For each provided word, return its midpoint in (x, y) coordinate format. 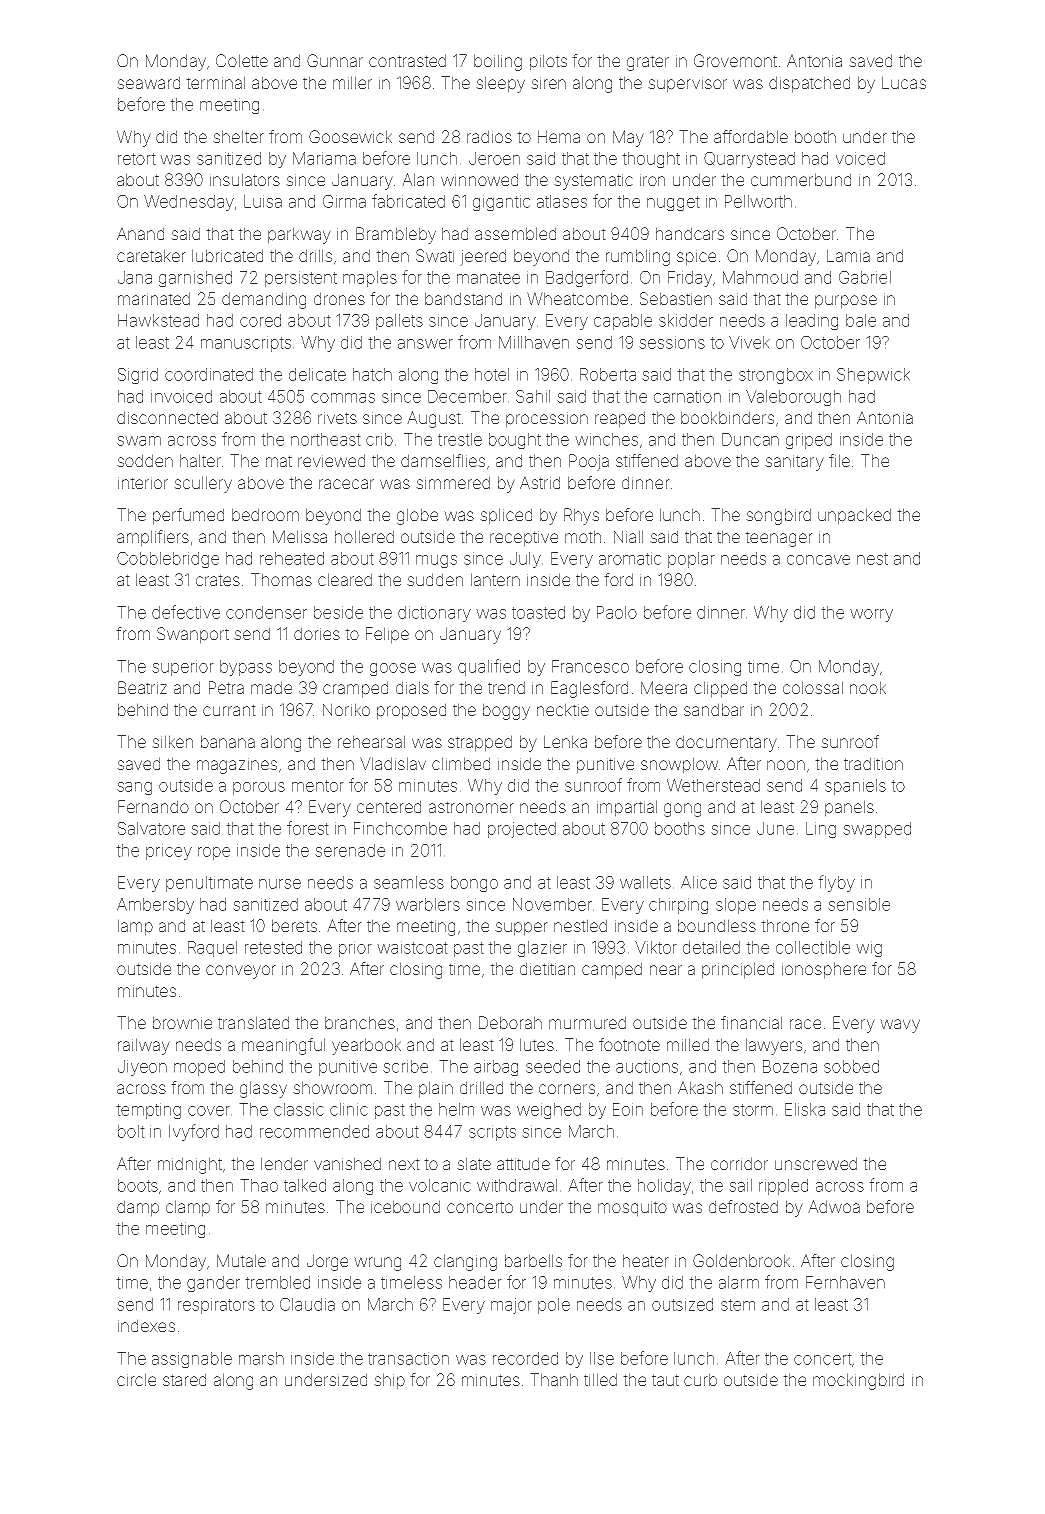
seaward (148, 82)
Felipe (387, 635)
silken (172, 741)
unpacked (854, 516)
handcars (690, 233)
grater (648, 63)
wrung (377, 1264)
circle (136, 1379)
